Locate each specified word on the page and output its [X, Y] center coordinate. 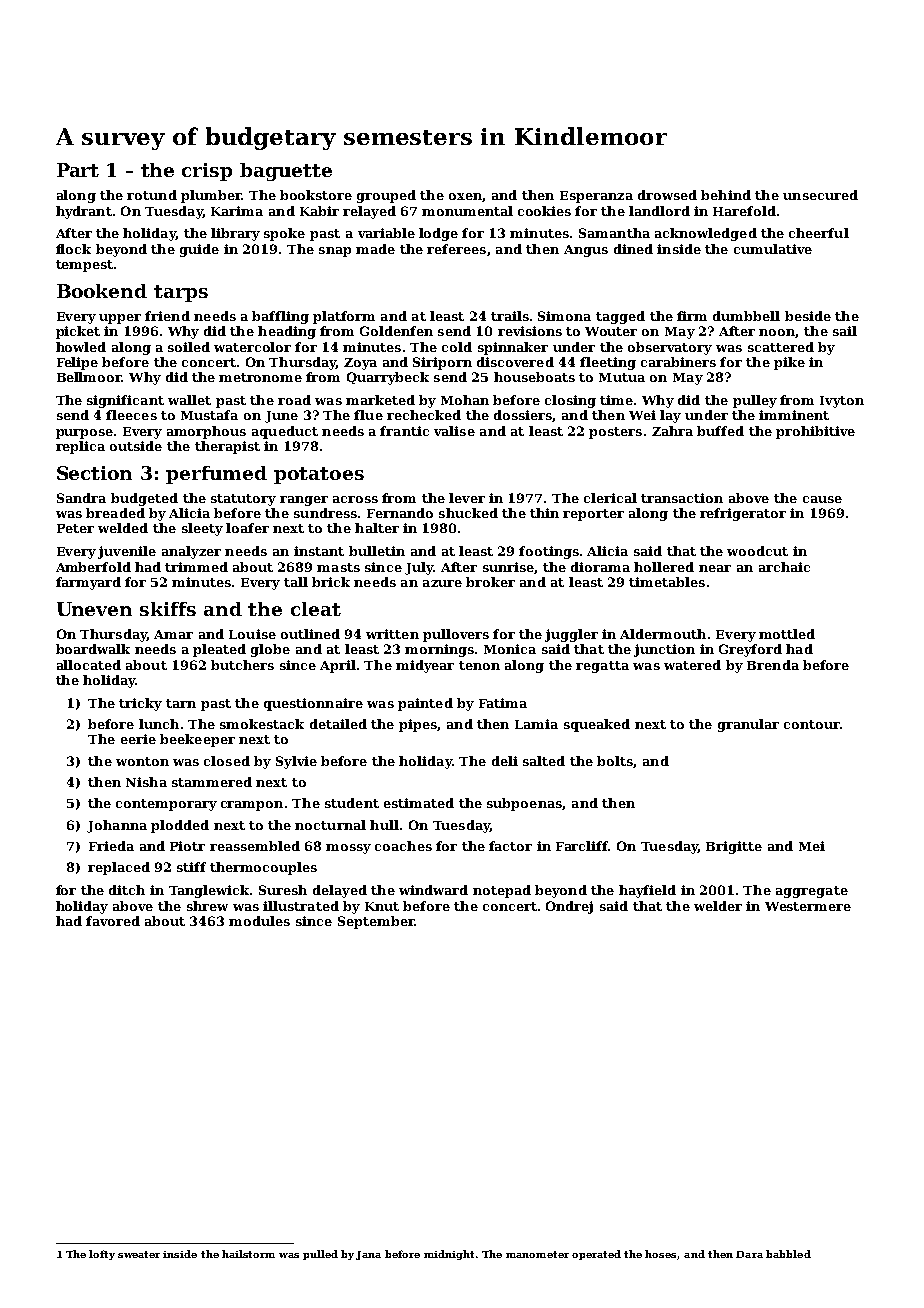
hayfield [647, 891]
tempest [84, 266]
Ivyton [842, 402]
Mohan [465, 400]
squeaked [597, 725]
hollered [664, 567]
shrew [207, 906]
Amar [173, 634]
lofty [102, 1255]
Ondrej [569, 907]
